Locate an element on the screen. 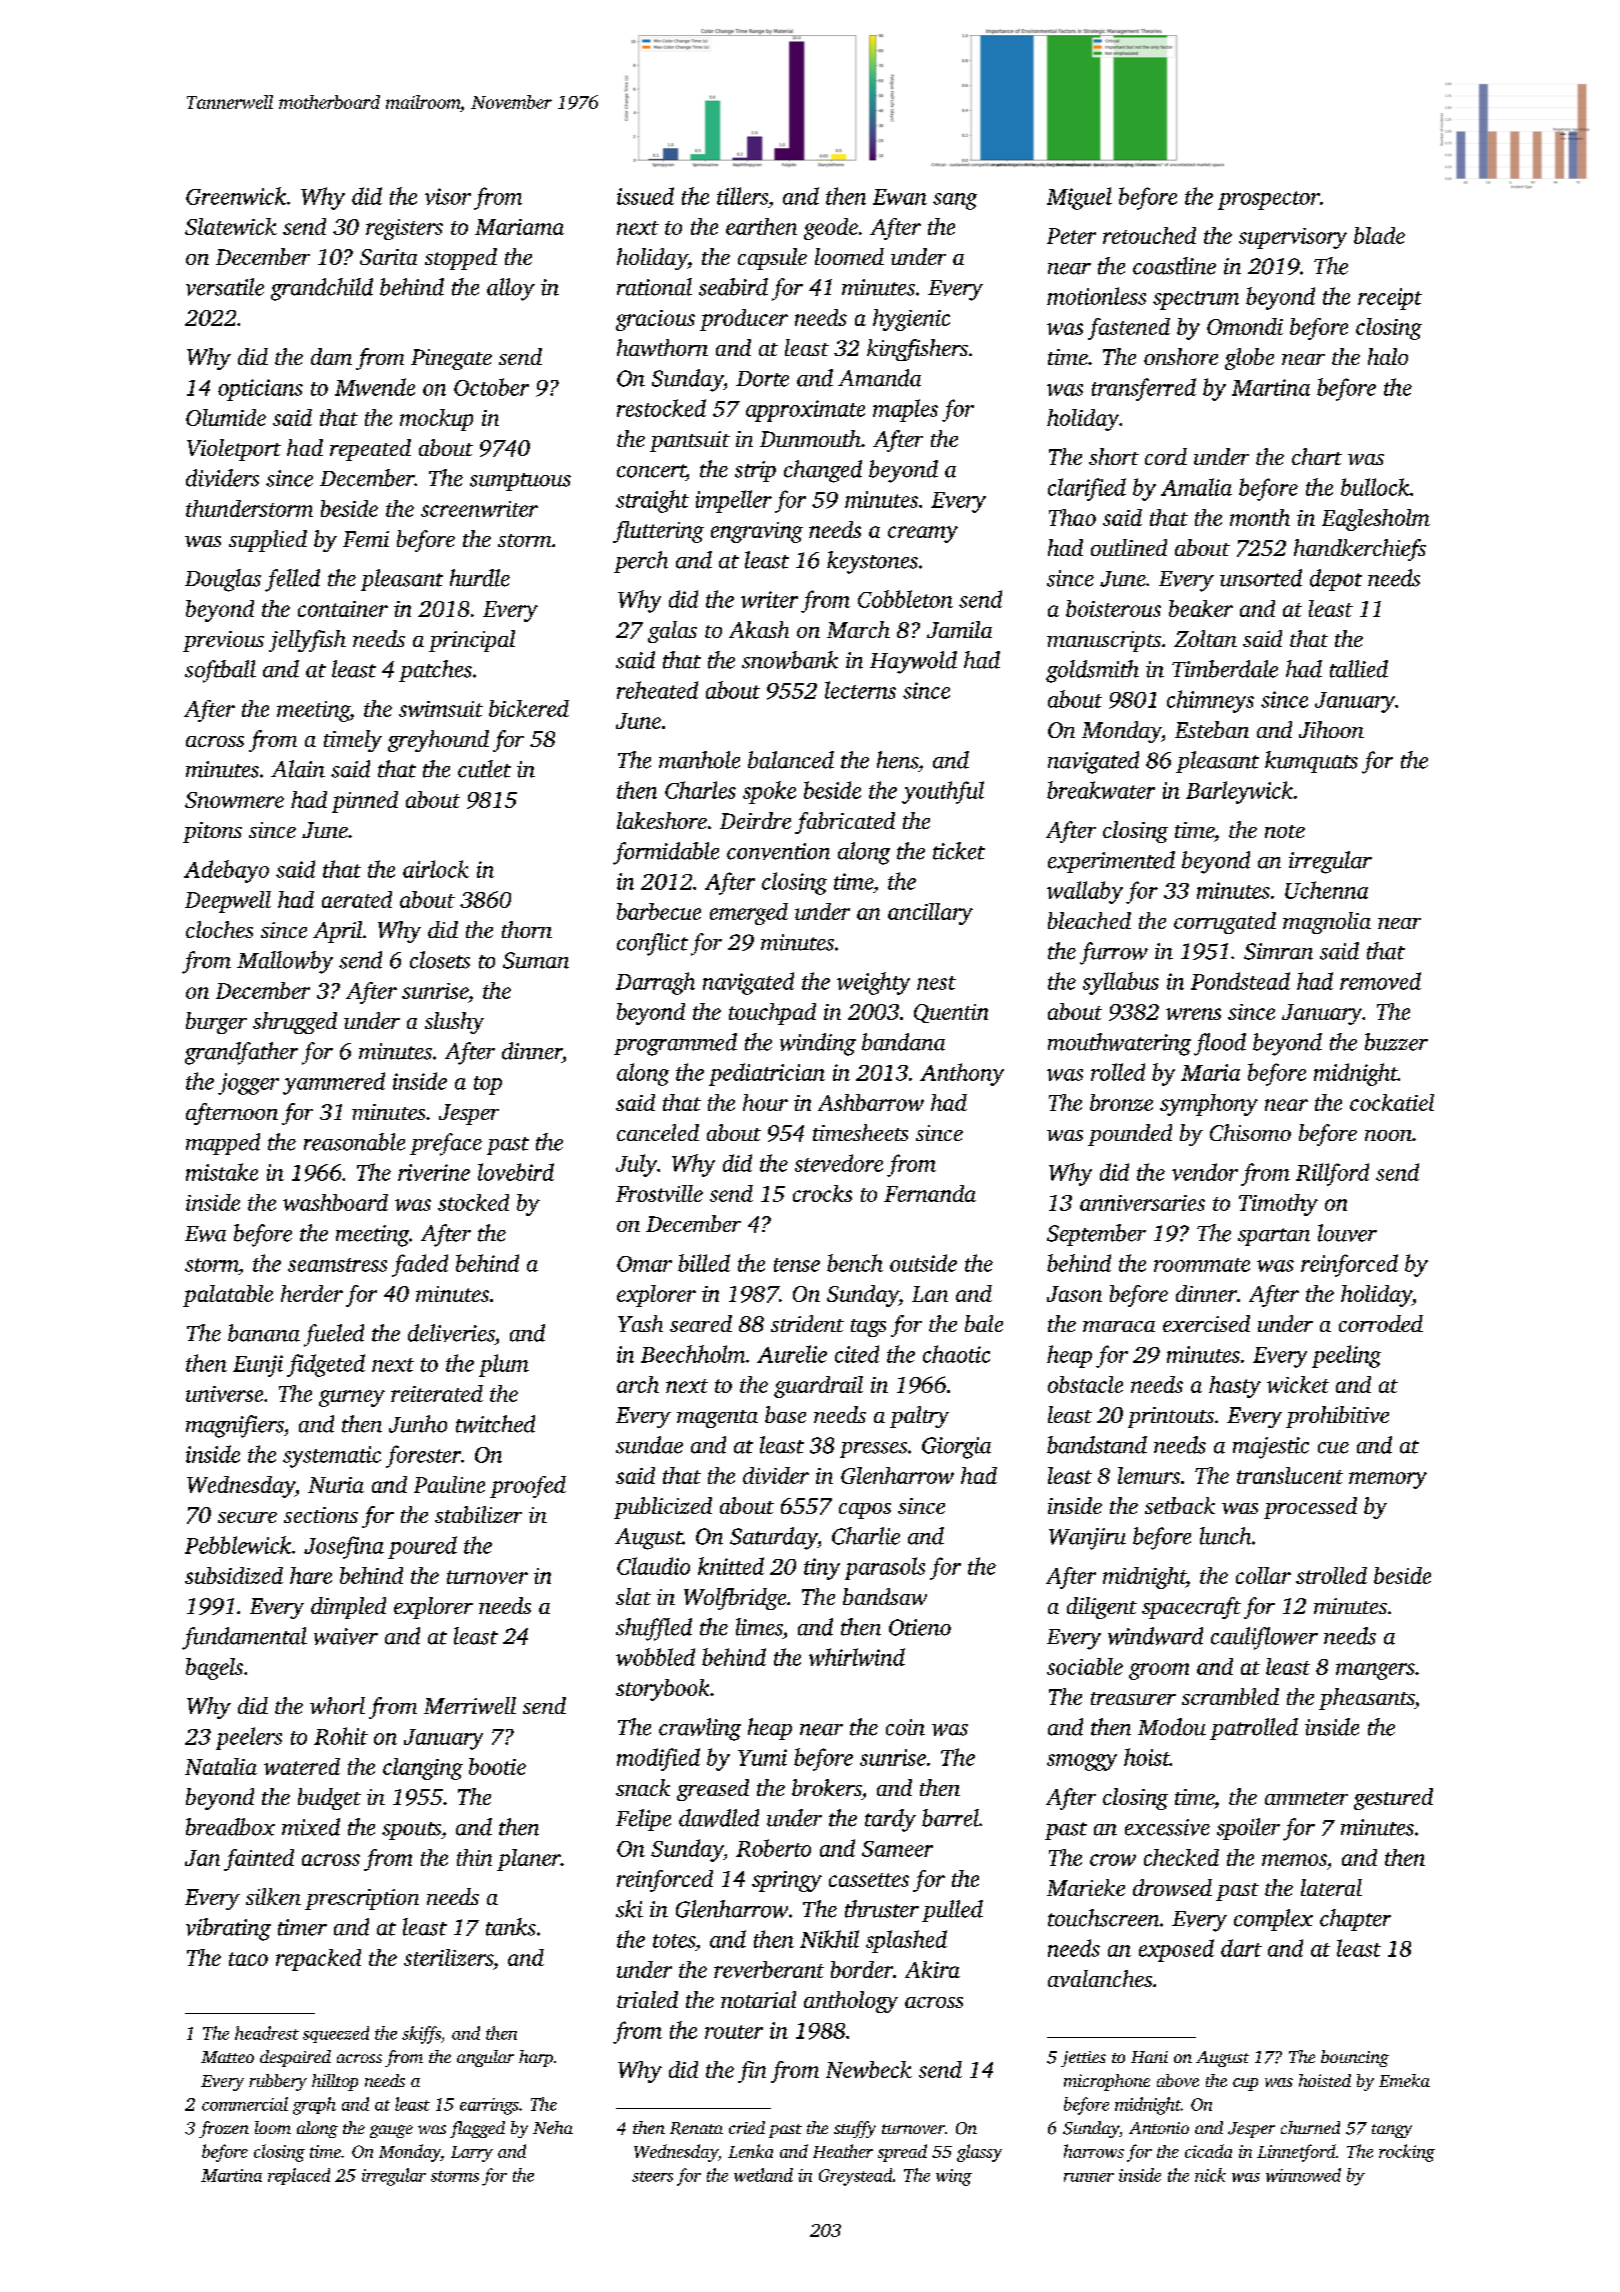  Simran is located at coordinates (1278, 951).
